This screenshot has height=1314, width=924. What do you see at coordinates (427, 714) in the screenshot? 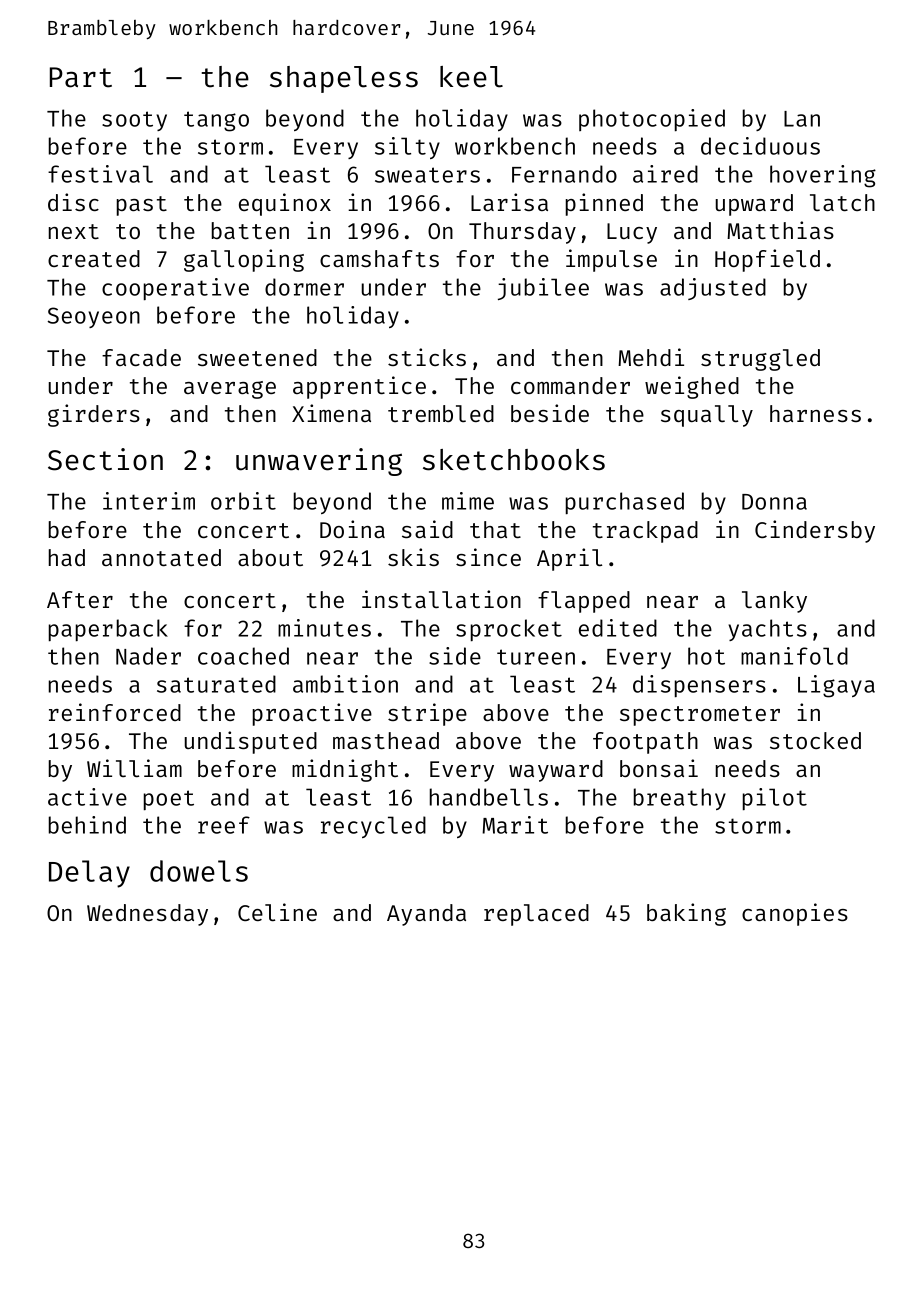
I see `stripe` at bounding box center [427, 714].
